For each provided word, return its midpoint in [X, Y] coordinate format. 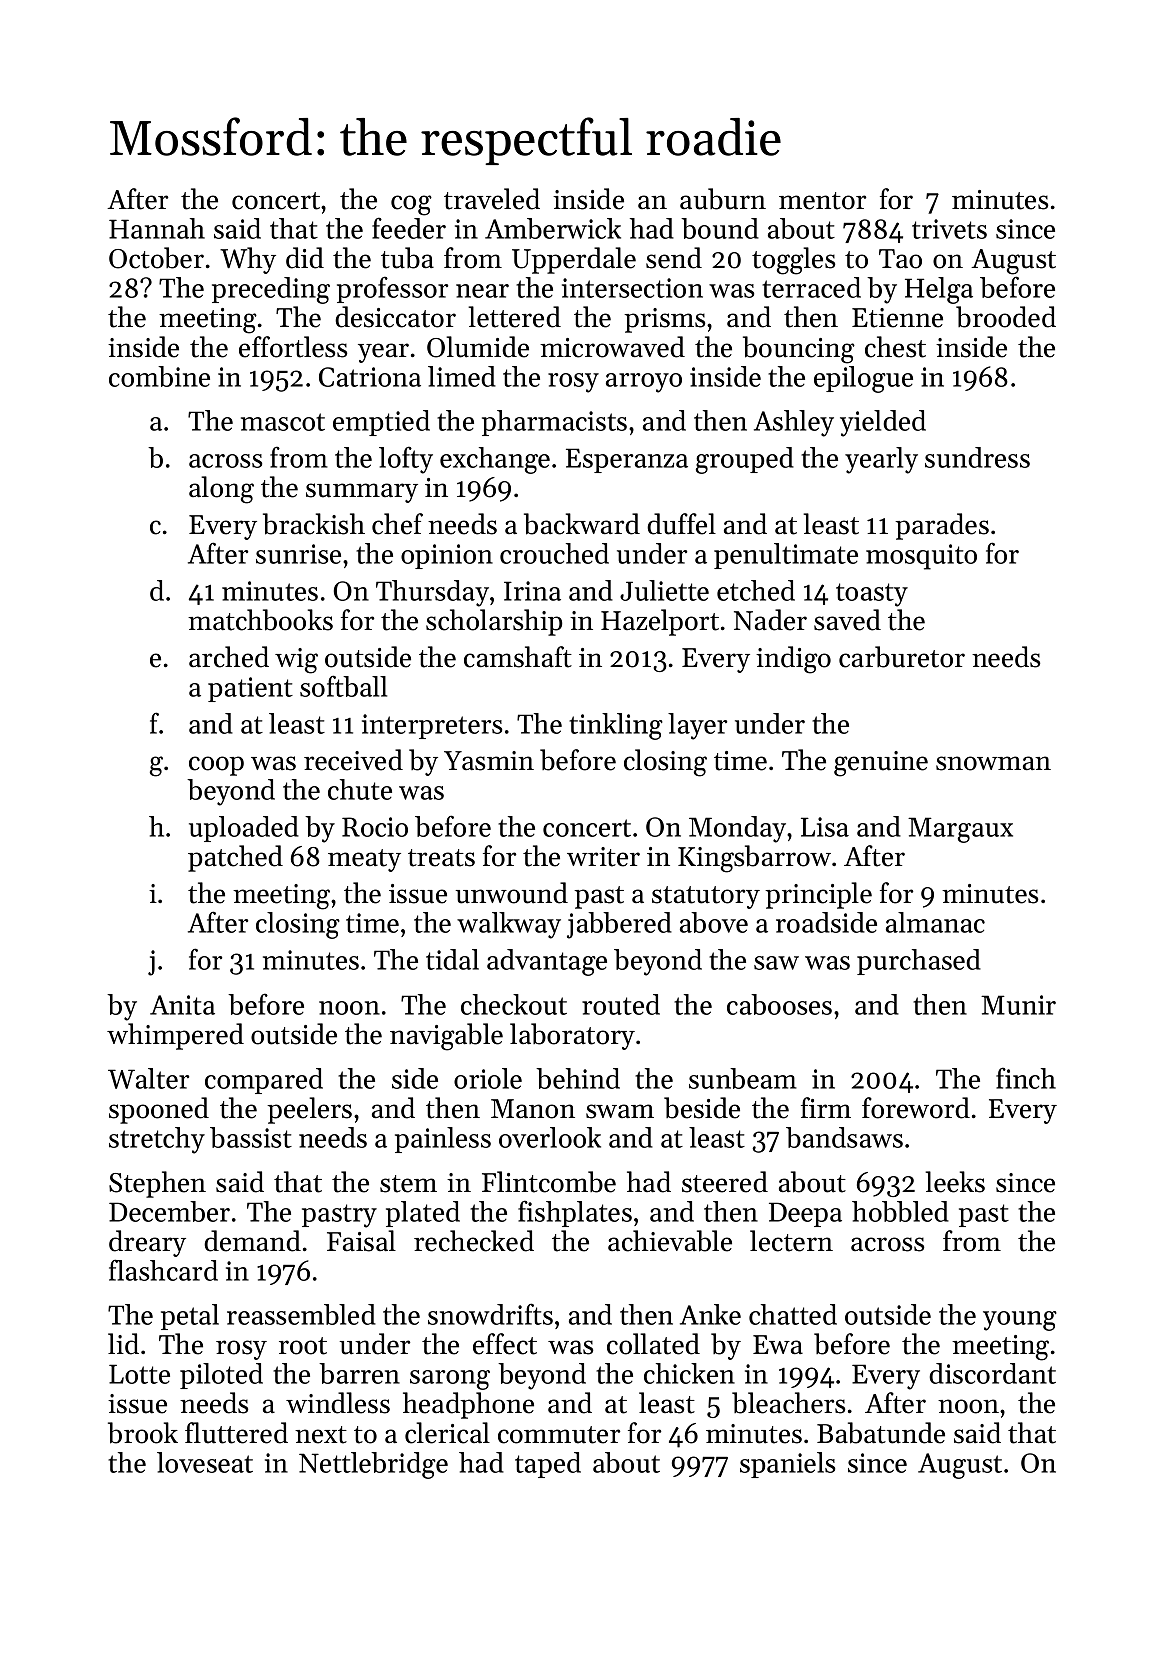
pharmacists [554, 423]
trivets [949, 229]
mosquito [921, 557]
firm [826, 1107]
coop [216, 766]
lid [123, 1344]
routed [621, 1004]
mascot [283, 422]
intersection [632, 288]
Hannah [157, 228]
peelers [309, 1110]
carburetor [902, 657]
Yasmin [489, 761]
